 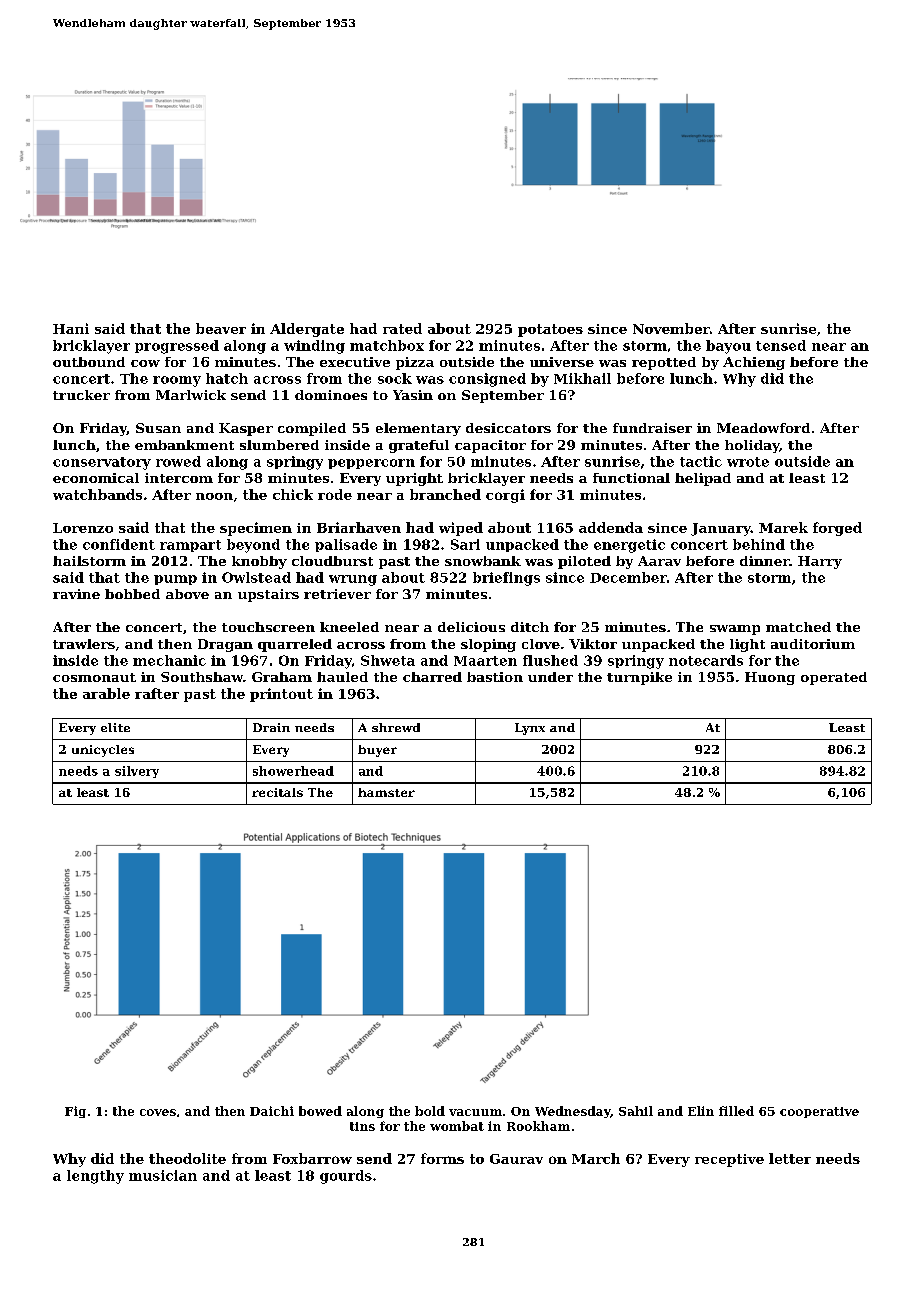 I want to click on Southshaw, so click(x=202, y=677).
